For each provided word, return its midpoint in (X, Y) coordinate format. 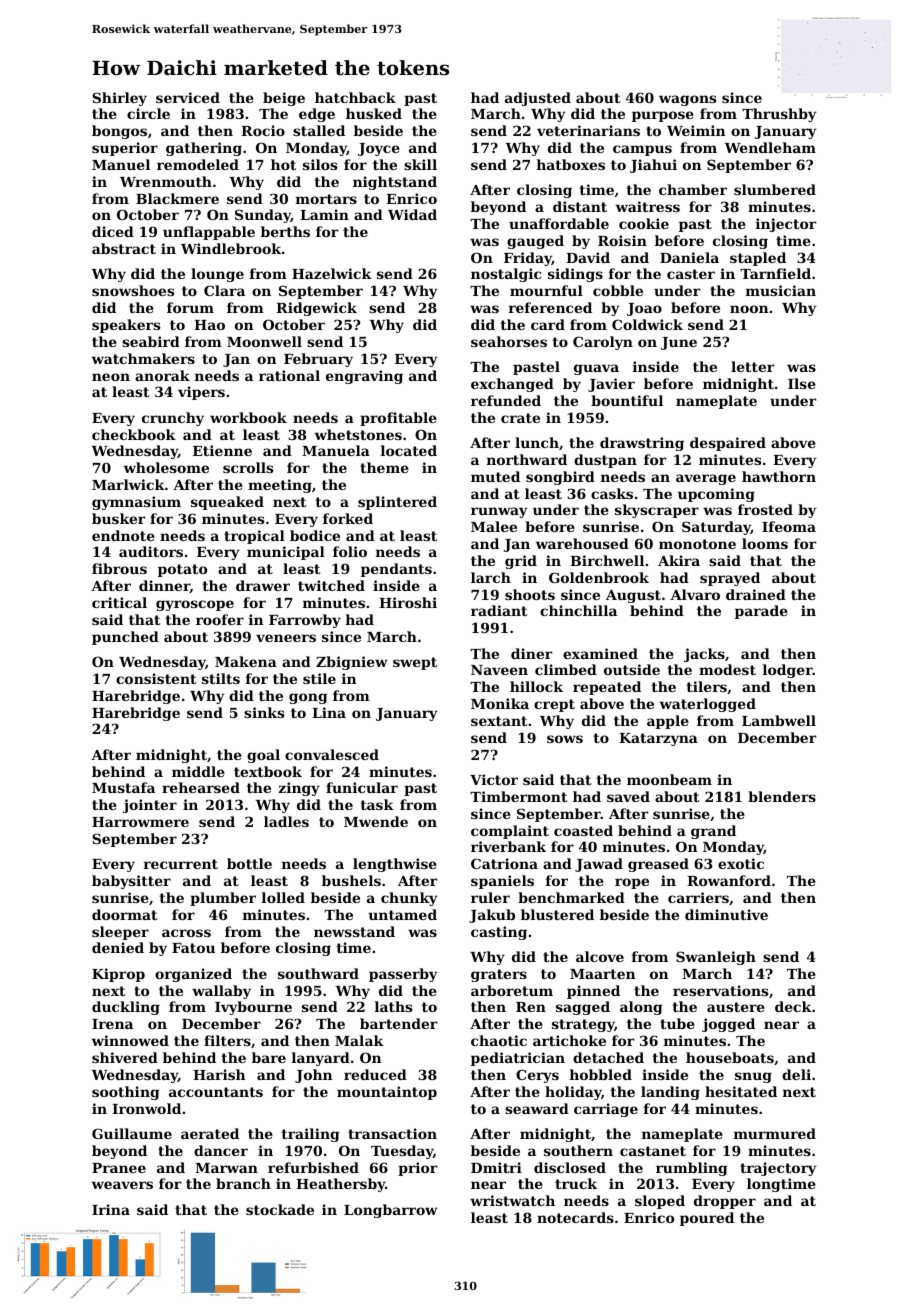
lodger (788, 671)
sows (565, 739)
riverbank (508, 846)
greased (658, 865)
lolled (283, 897)
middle (198, 771)
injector (786, 225)
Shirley (119, 99)
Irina (111, 1209)
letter (752, 366)
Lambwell (779, 720)
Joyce (379, 149)
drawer (263, 585)
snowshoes (133, 290)
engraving (364, 377)
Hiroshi (408, 602)
